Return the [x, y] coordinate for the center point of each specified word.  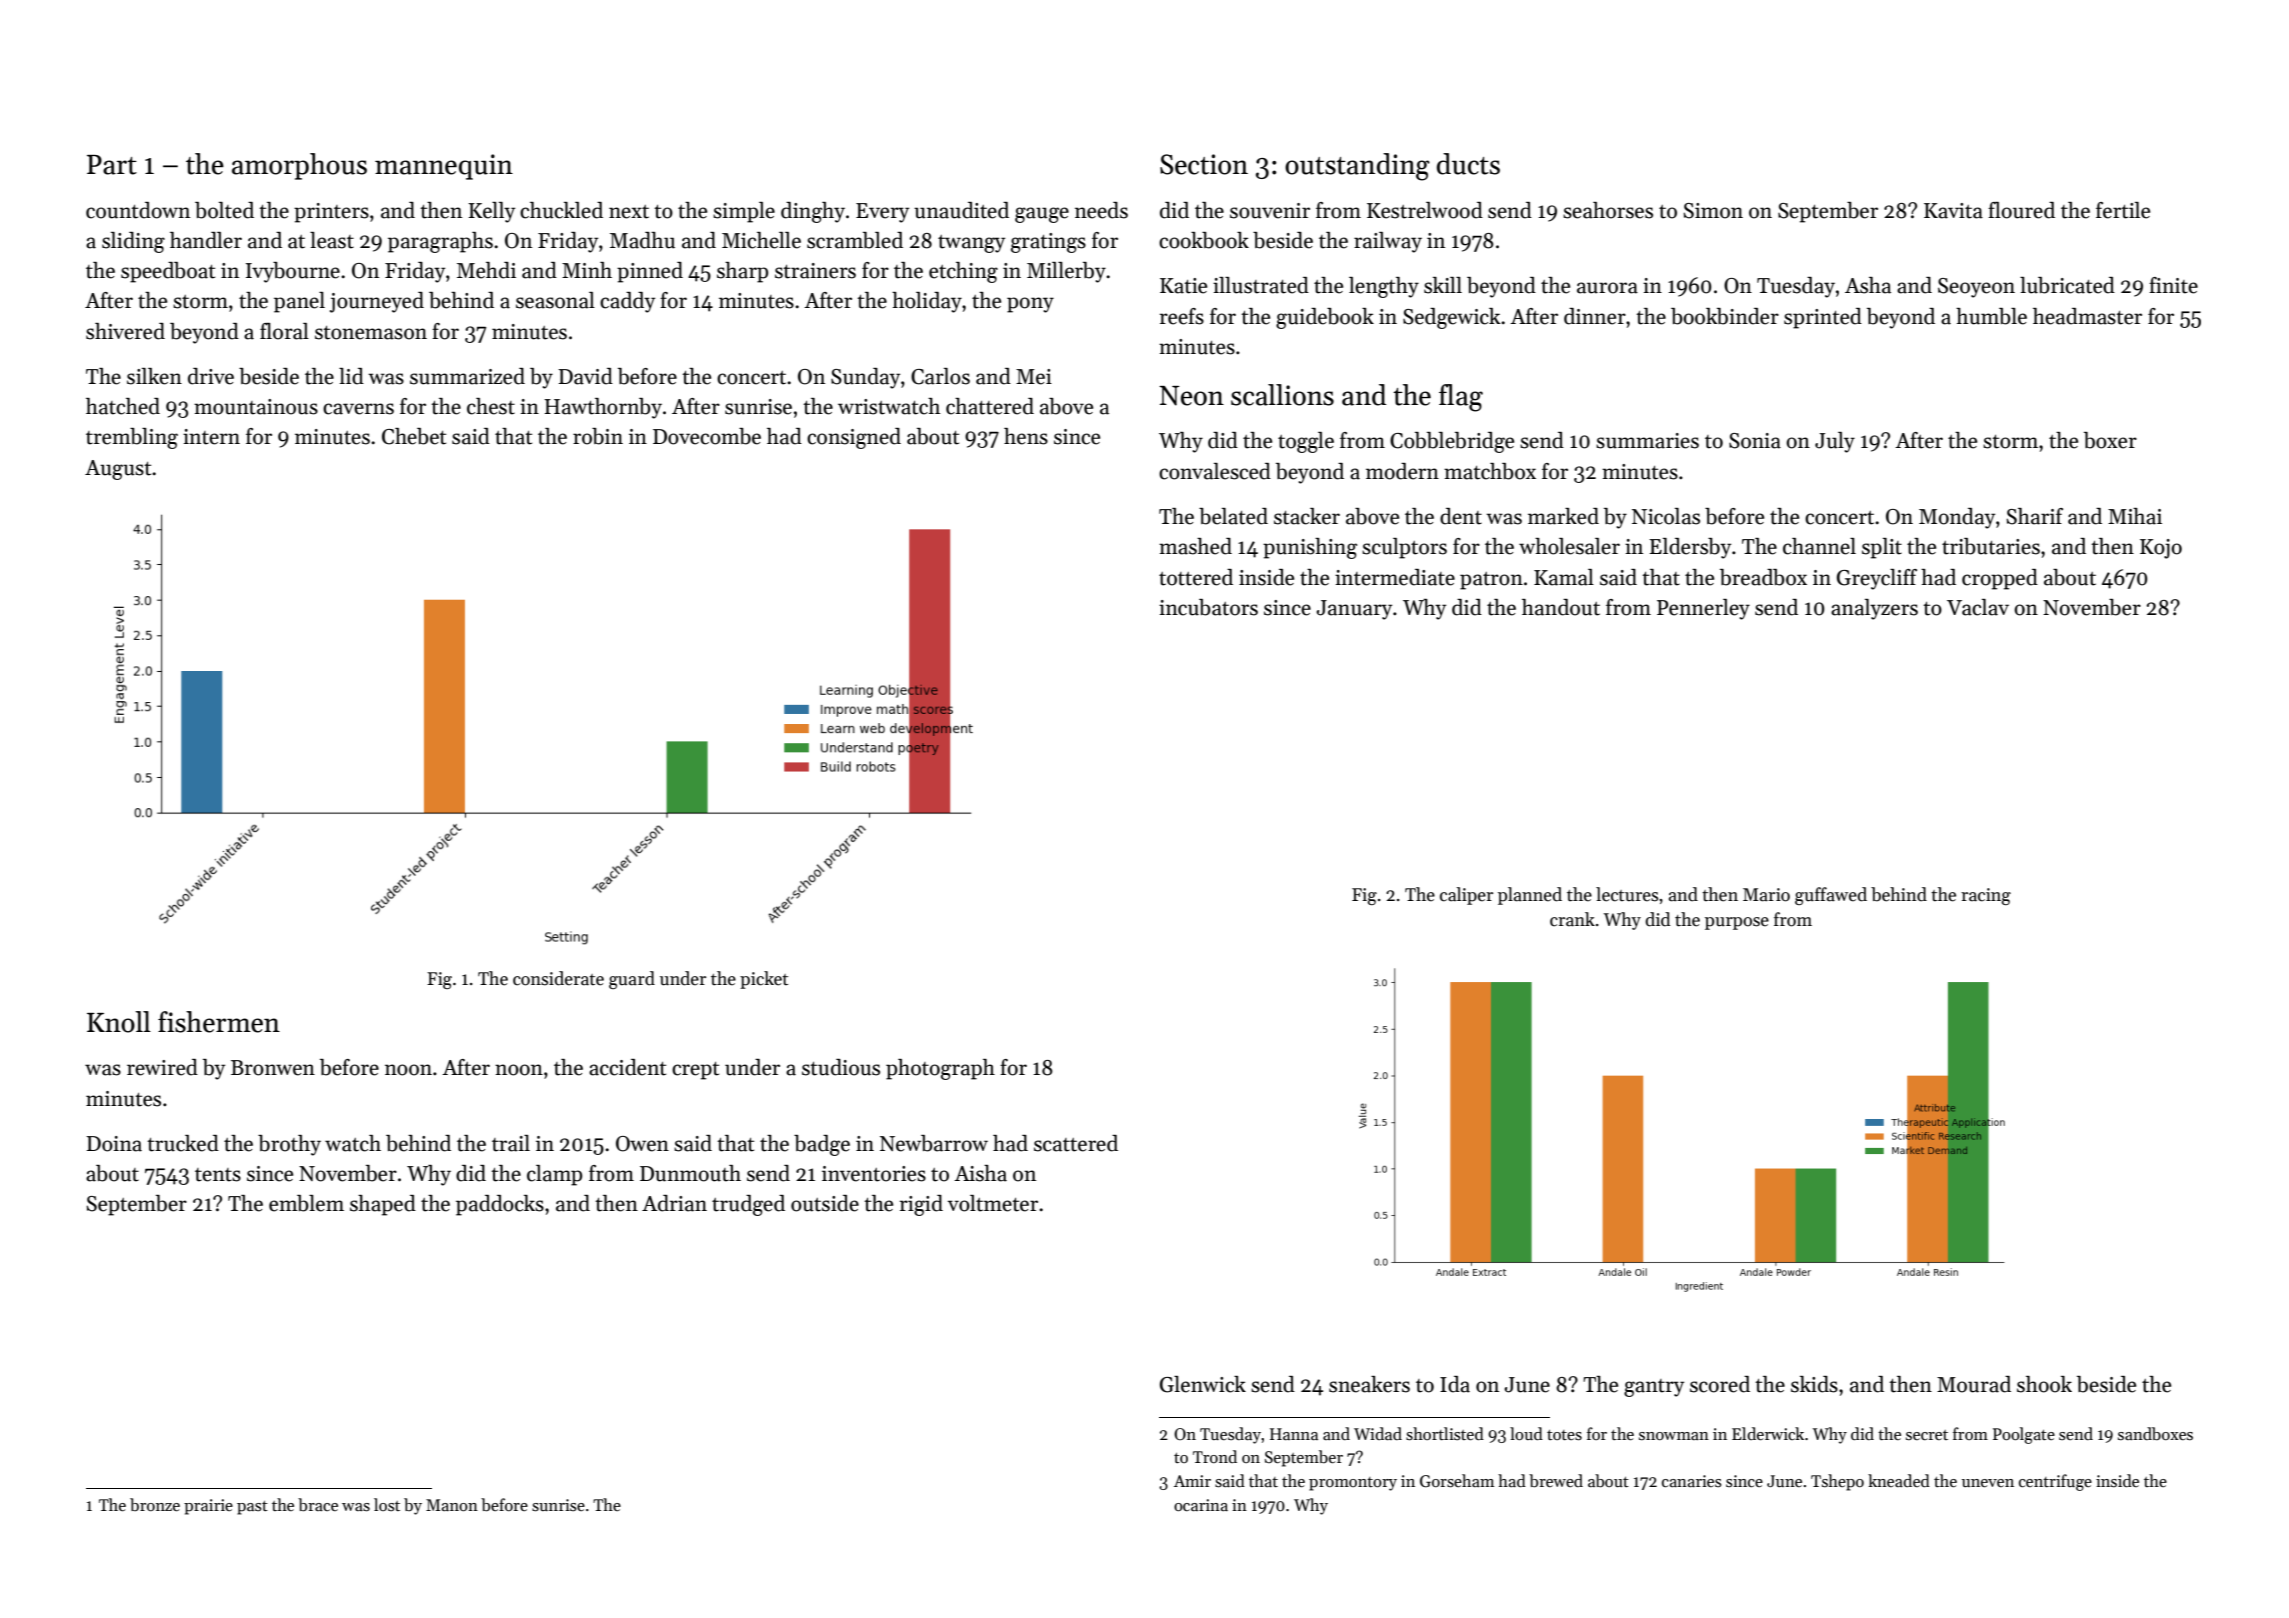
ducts [1468, 164]
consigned [854, 438]
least [332, 240]
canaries [1692, 1481]
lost [387, 1504]
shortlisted [1445, 1434]
